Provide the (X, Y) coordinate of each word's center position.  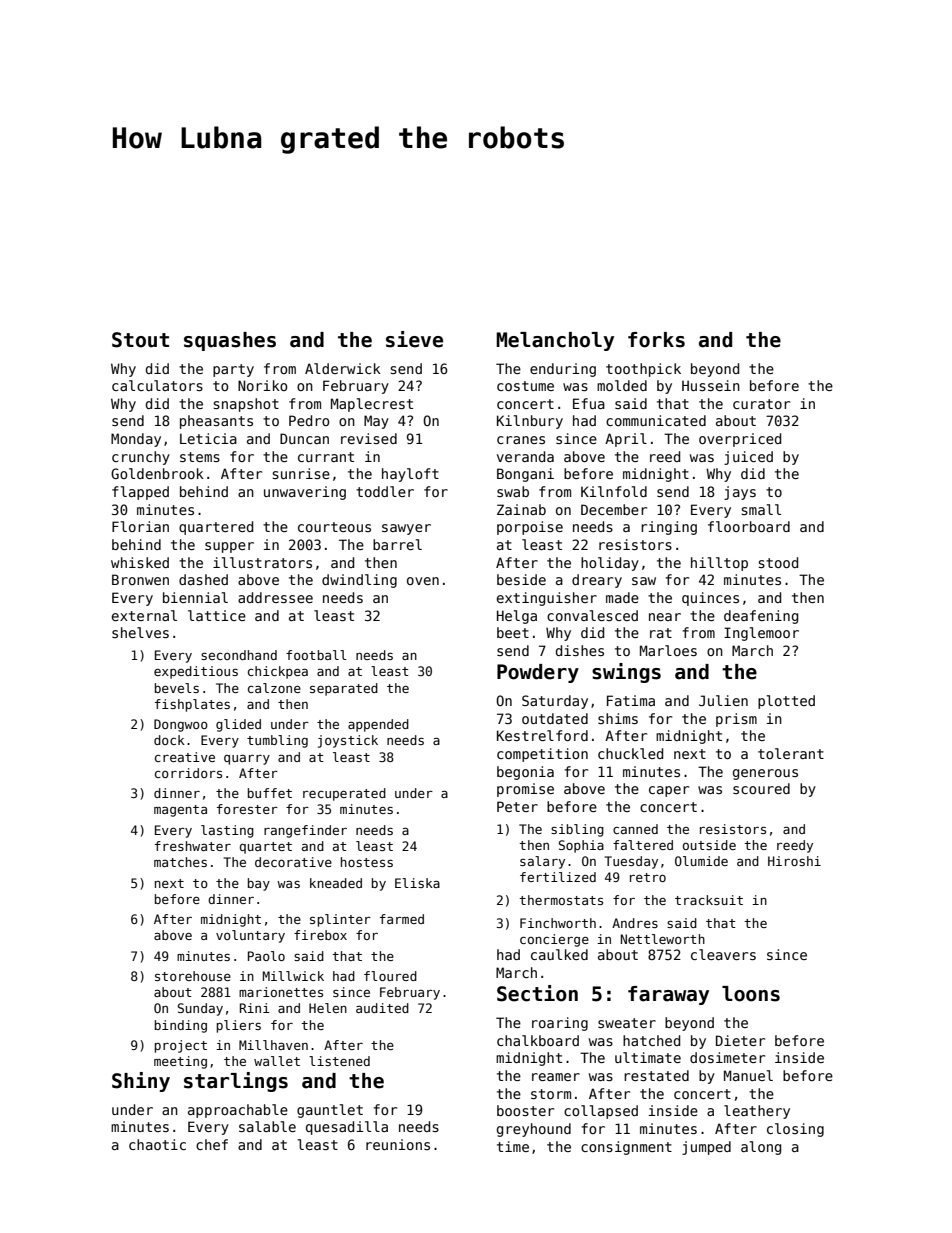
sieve (414, 339)
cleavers (723, 954)
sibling (577, 830)
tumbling (277, 741)
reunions (398, 1144)
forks (656, 340)
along (761, 1148)
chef (212, 1144)
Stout (140, 340)
